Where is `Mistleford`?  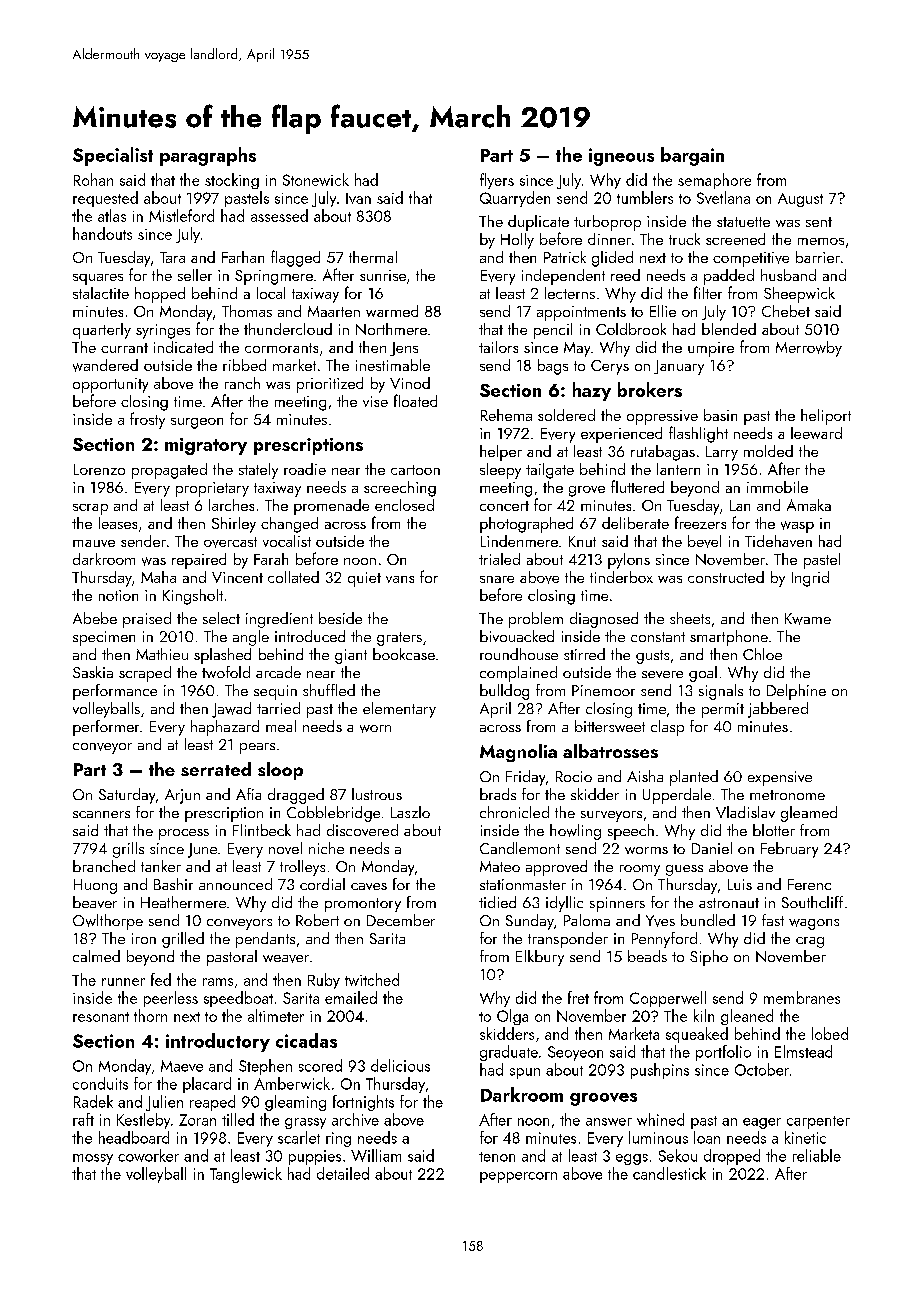
Mistleford is located at coordinates (181, 215).
